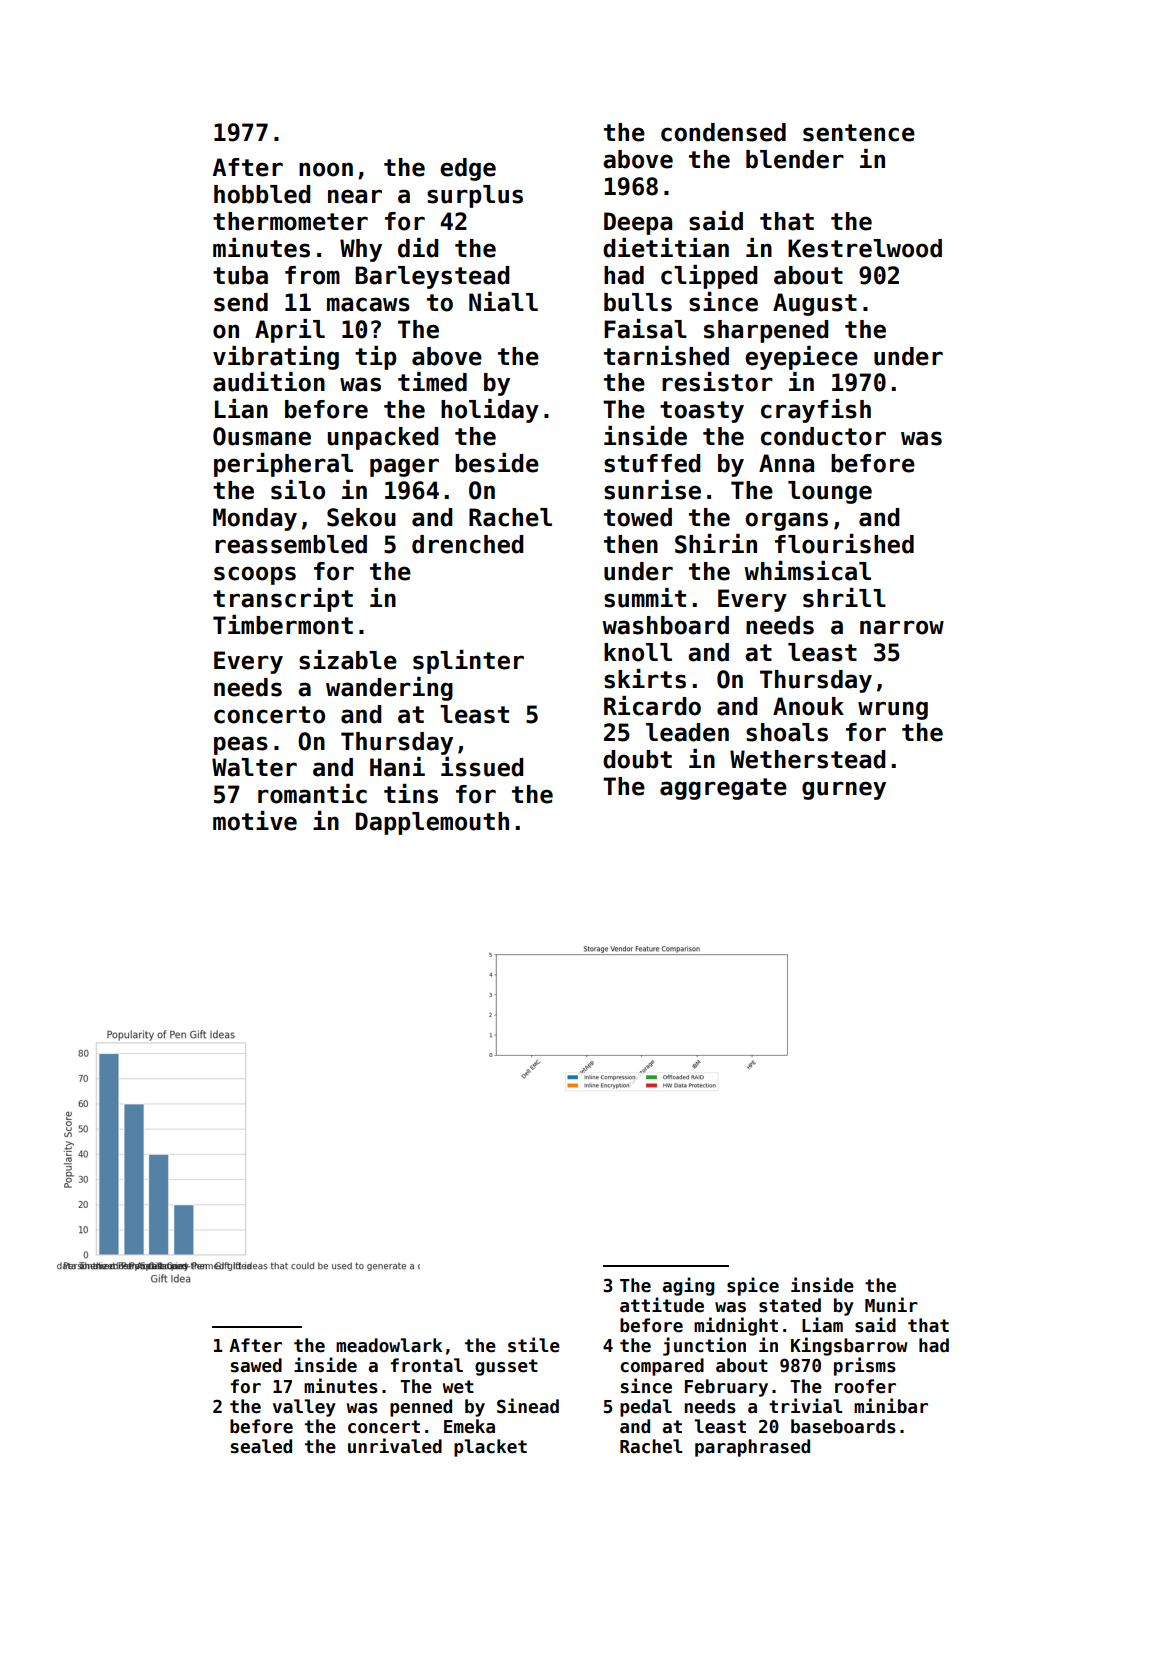  What do you see at coordinates (304, 1408) in the screenshot?
I see `valley` at bounding box center [304, 1408].
